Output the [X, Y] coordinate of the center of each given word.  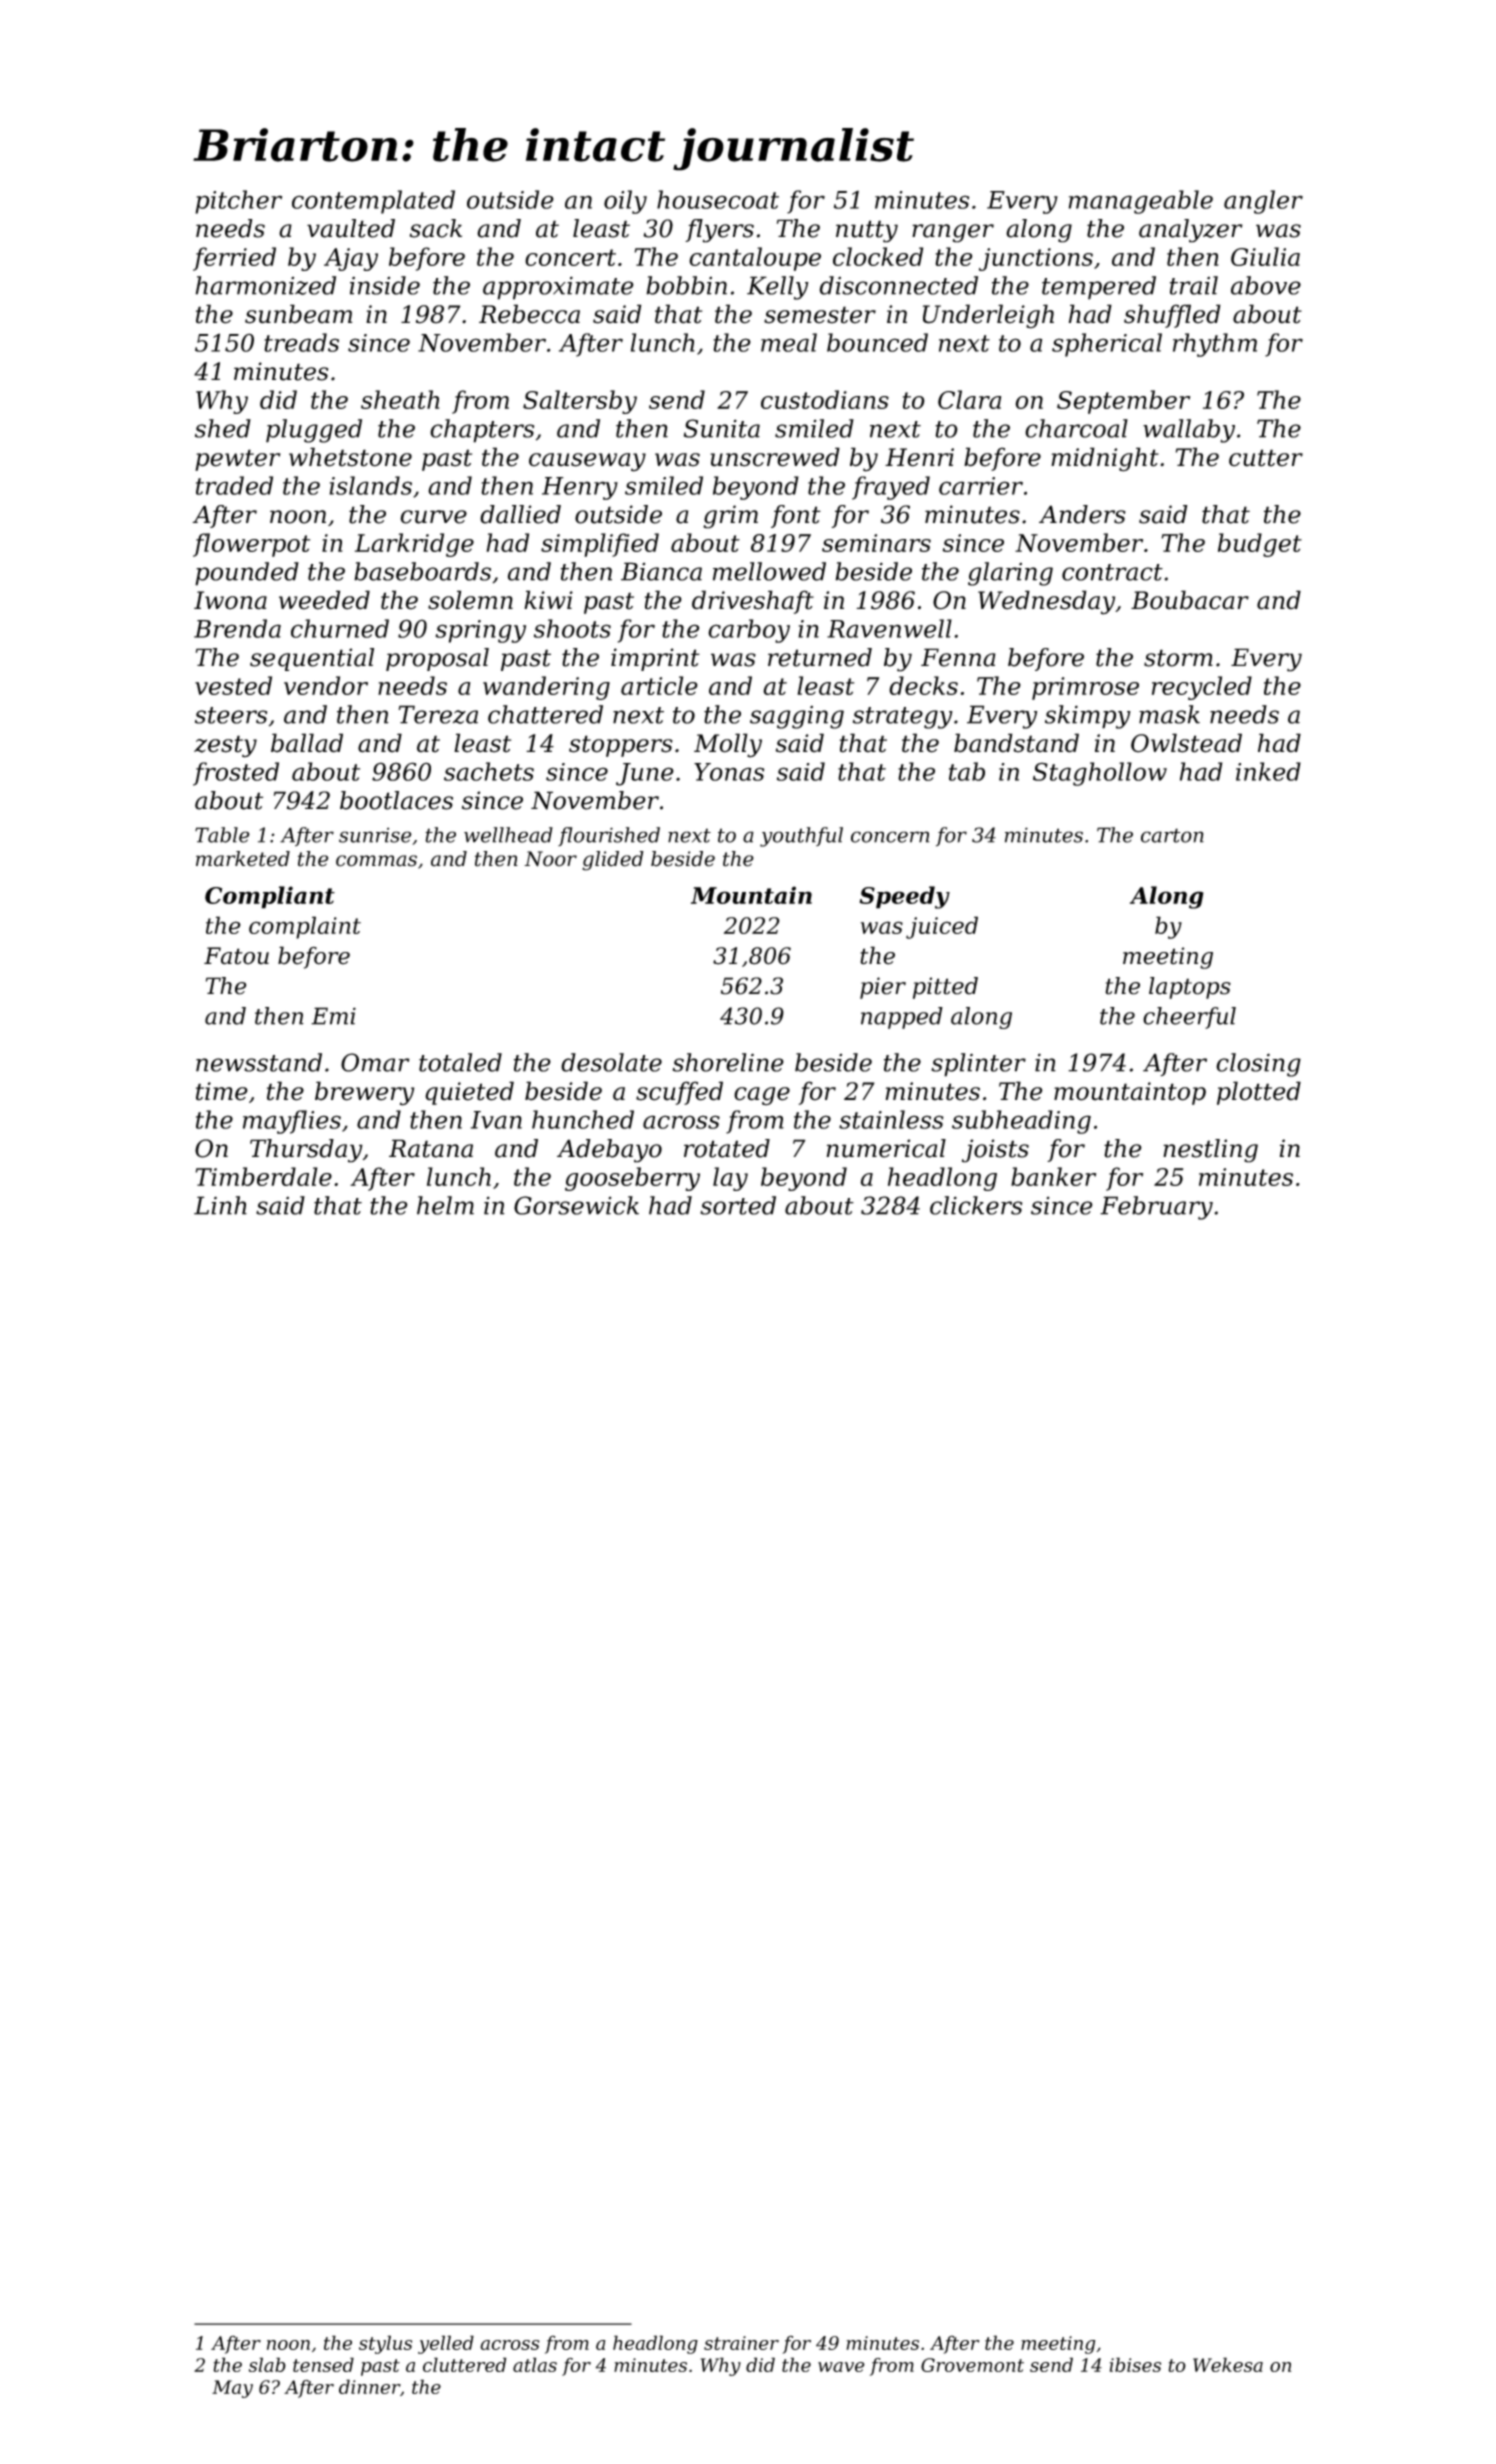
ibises [1135, 2364]
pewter [238, 460]
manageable [1141, 202]
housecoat [718, 199]
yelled [446, 2344]
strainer [741, 2343]
